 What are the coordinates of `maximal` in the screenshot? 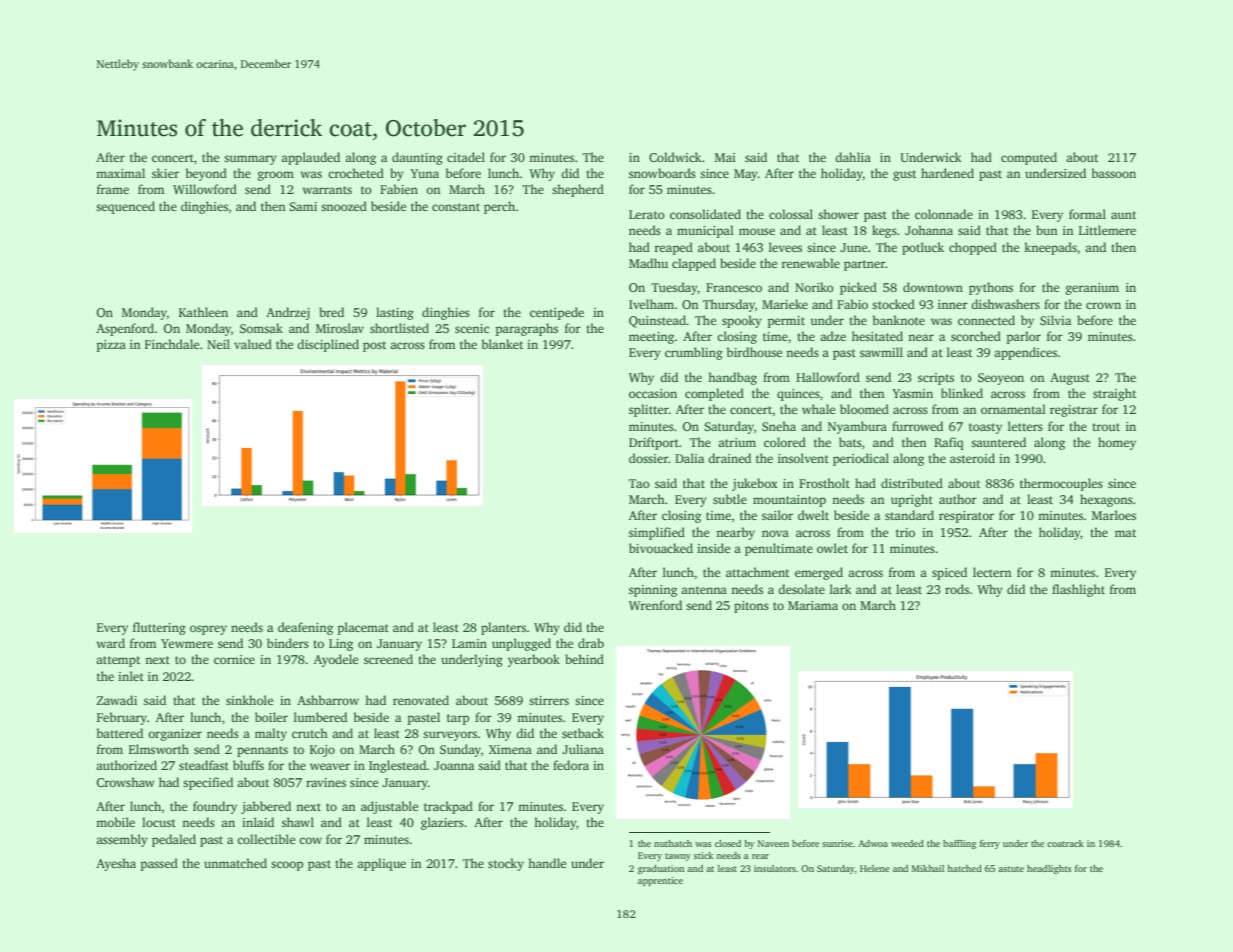 It's located at (120, 173).
